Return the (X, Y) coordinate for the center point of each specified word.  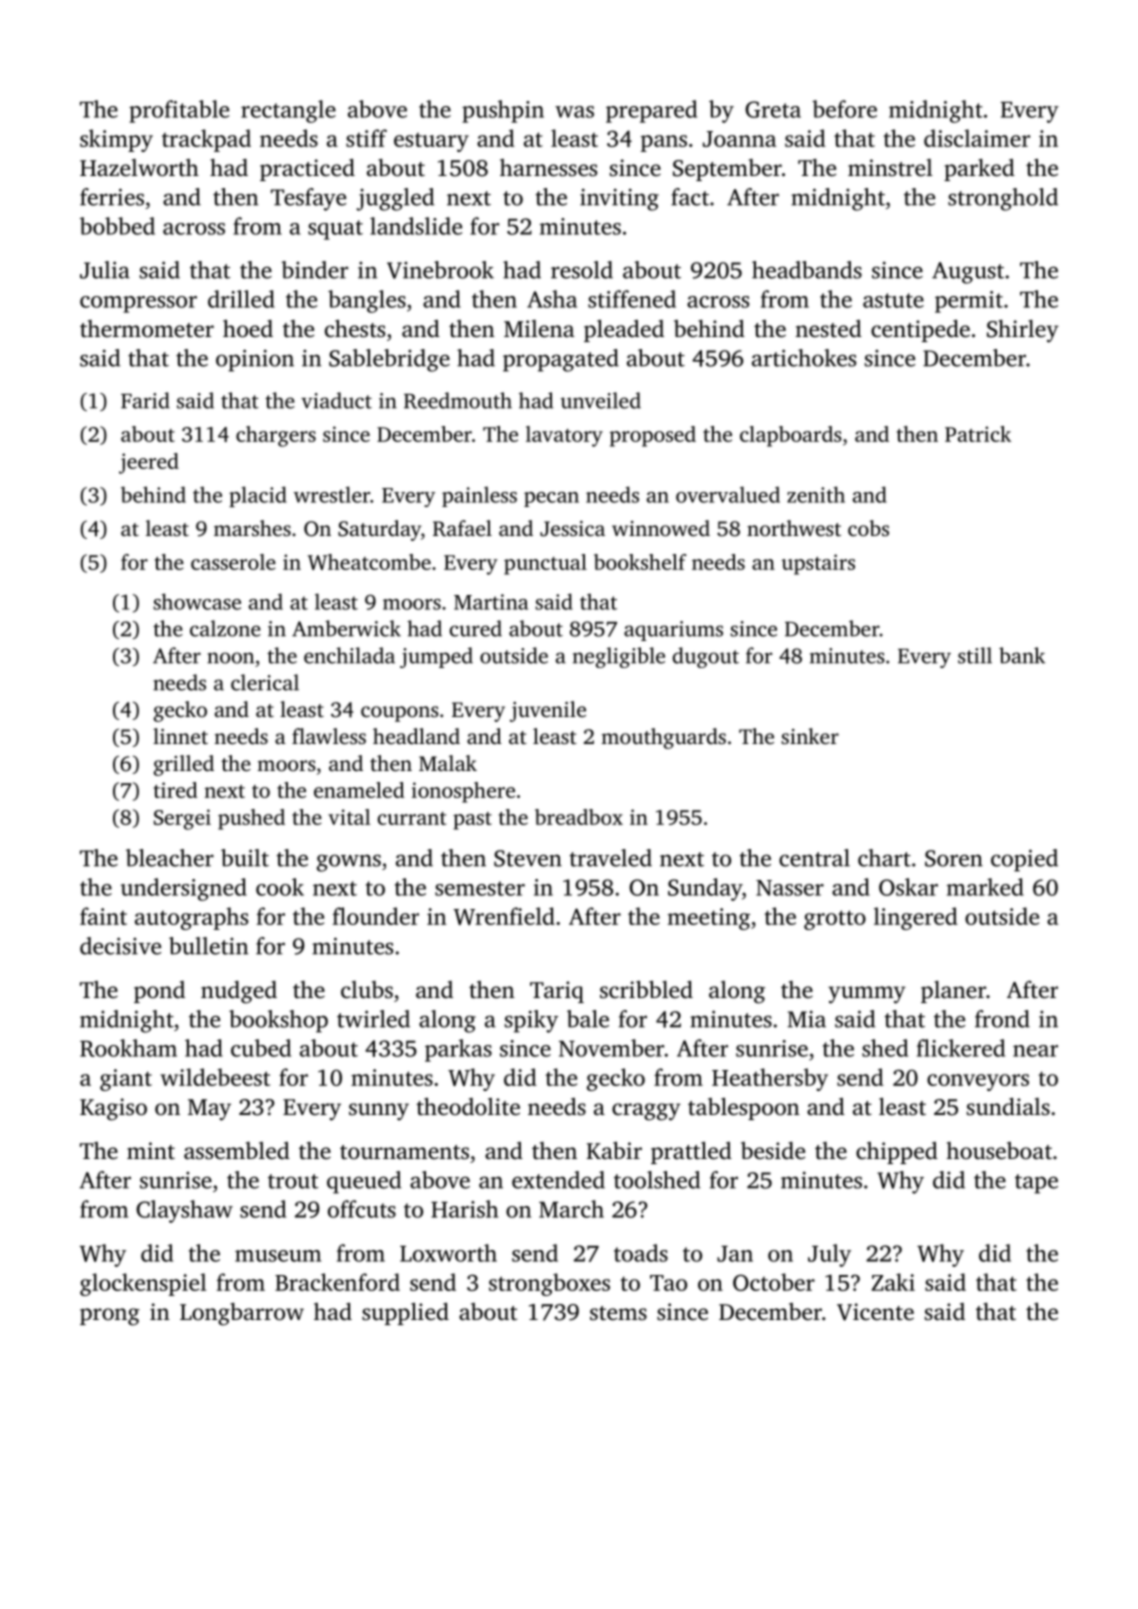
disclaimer (977, 138)
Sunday (705, 889)
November (611, 1048)
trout (293, 1181)
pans (664, 143)
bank (1022, 655)
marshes (252, 528)
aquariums (673, 631)
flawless (329, 736)
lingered (916, 918)
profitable (179, 111)
